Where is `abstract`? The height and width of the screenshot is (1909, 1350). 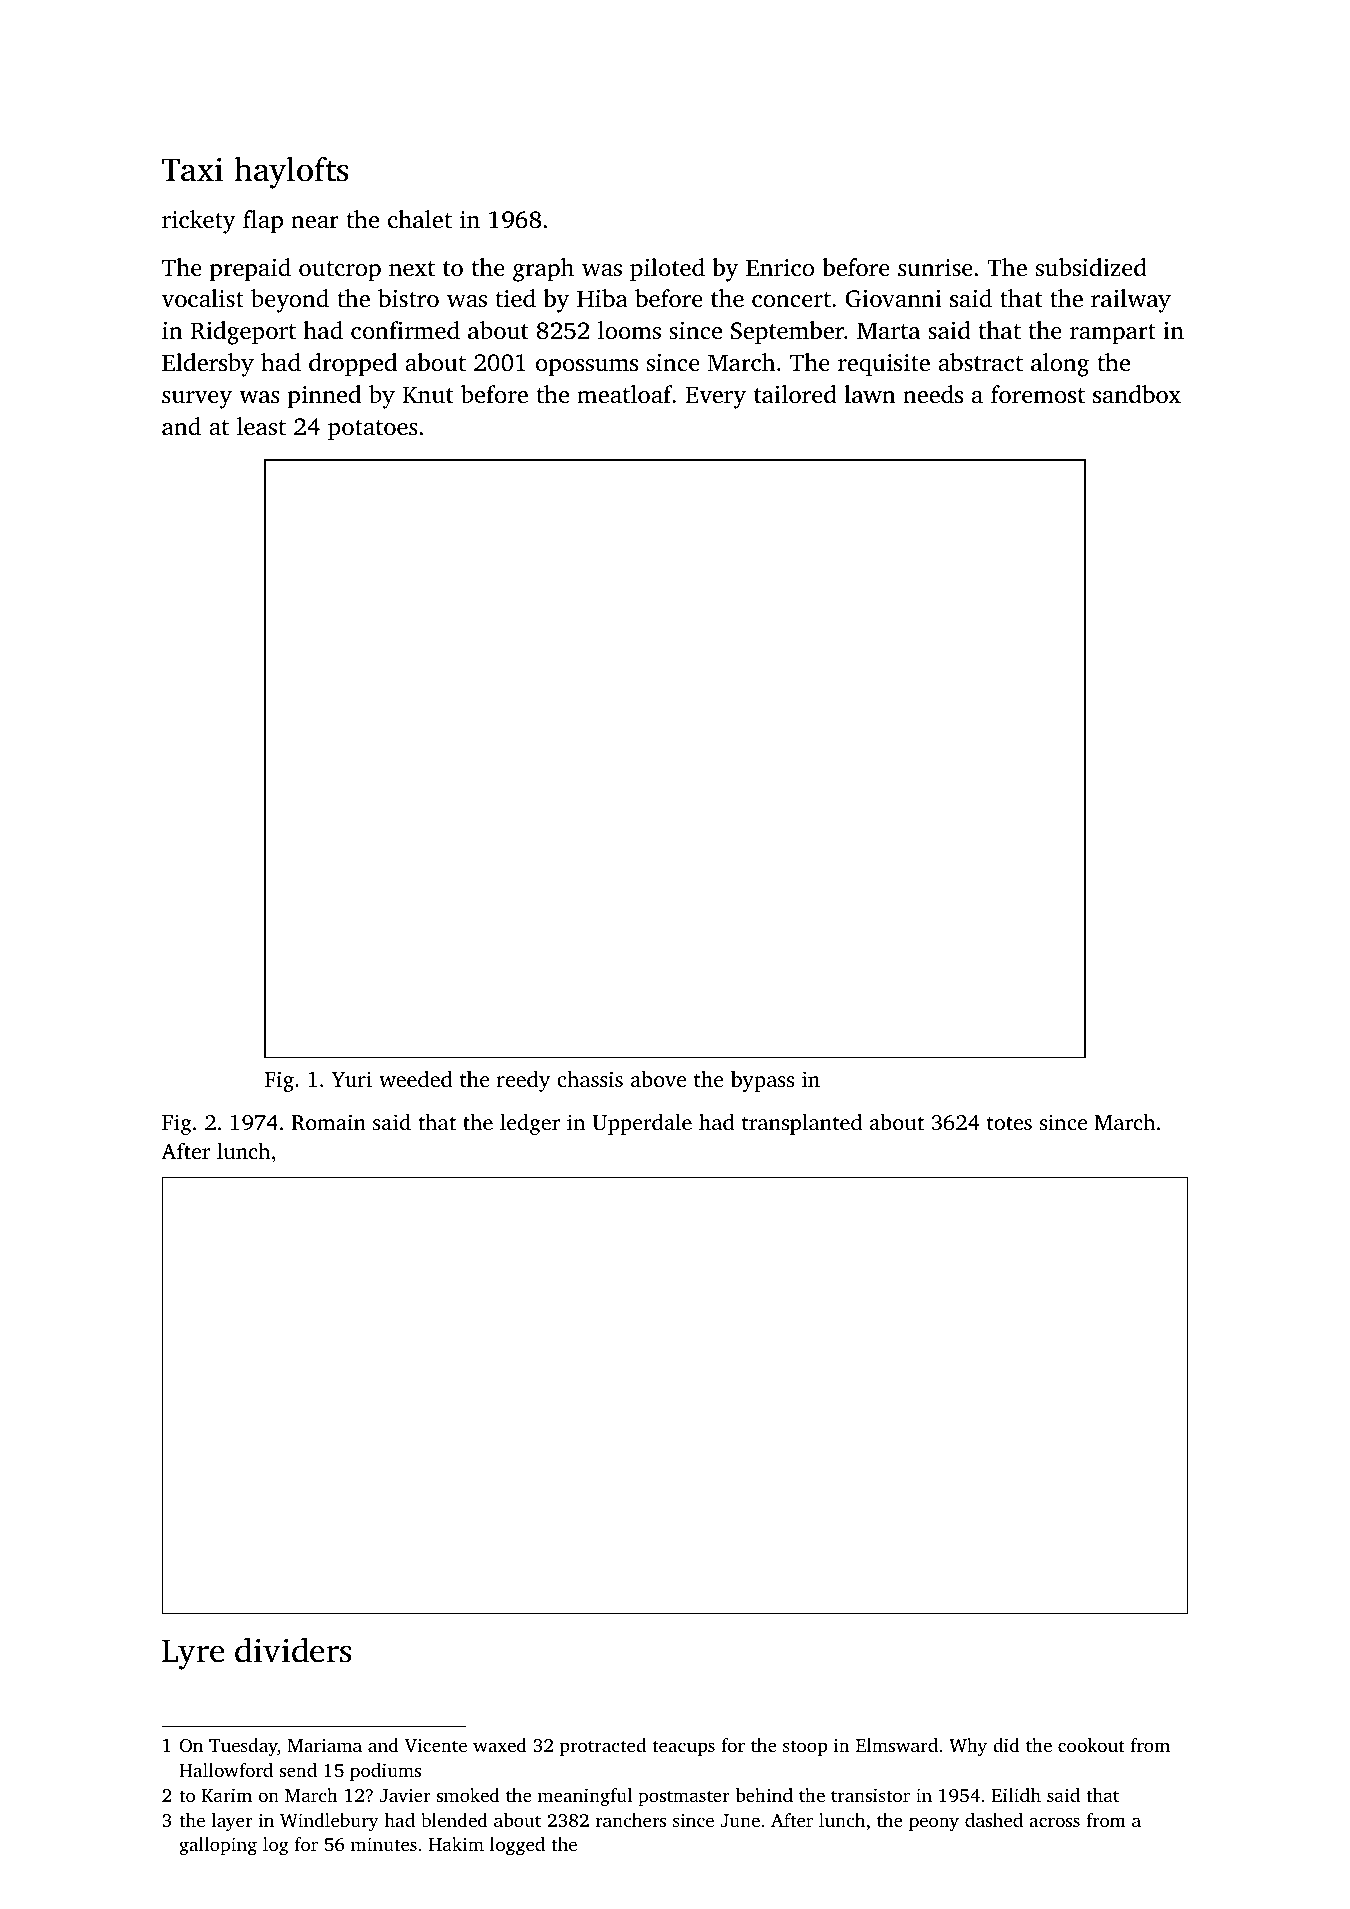
abstract is located at coordinates (980, 362).
